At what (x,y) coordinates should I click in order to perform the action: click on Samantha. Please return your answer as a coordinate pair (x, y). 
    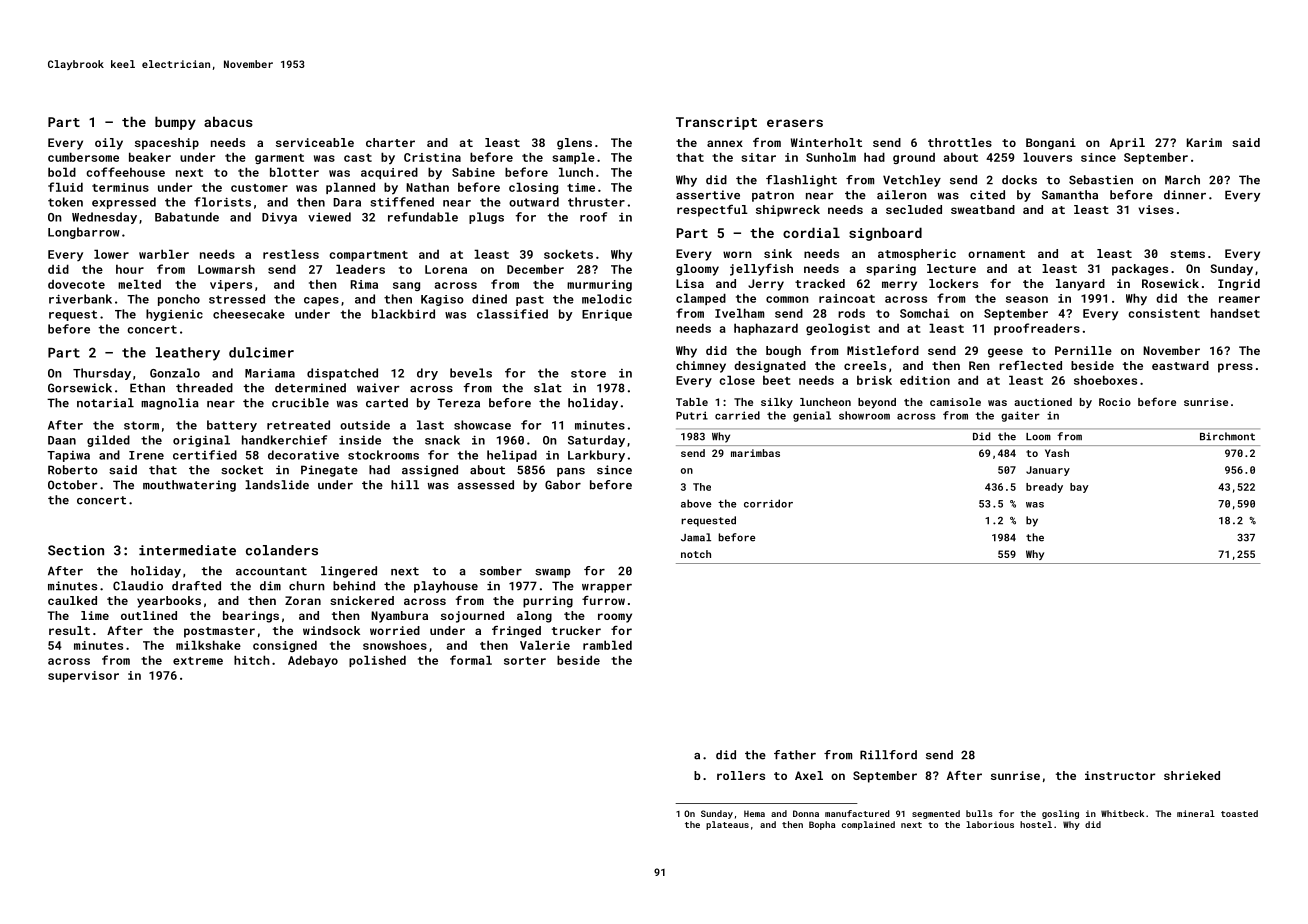
    Looking at the image, I should click on (1070, 195).
